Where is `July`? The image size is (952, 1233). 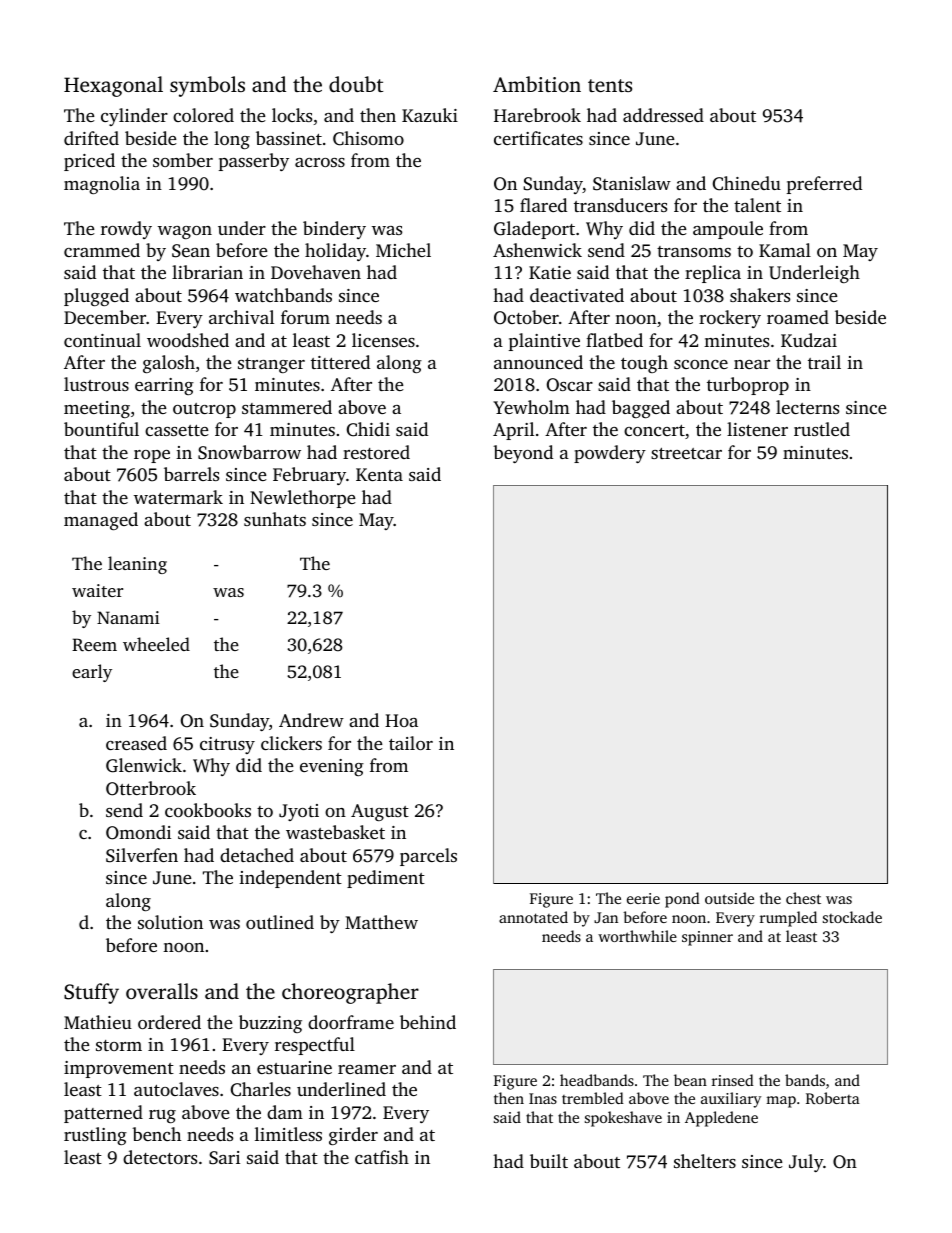
July is located at coordinates (806, 1163).
